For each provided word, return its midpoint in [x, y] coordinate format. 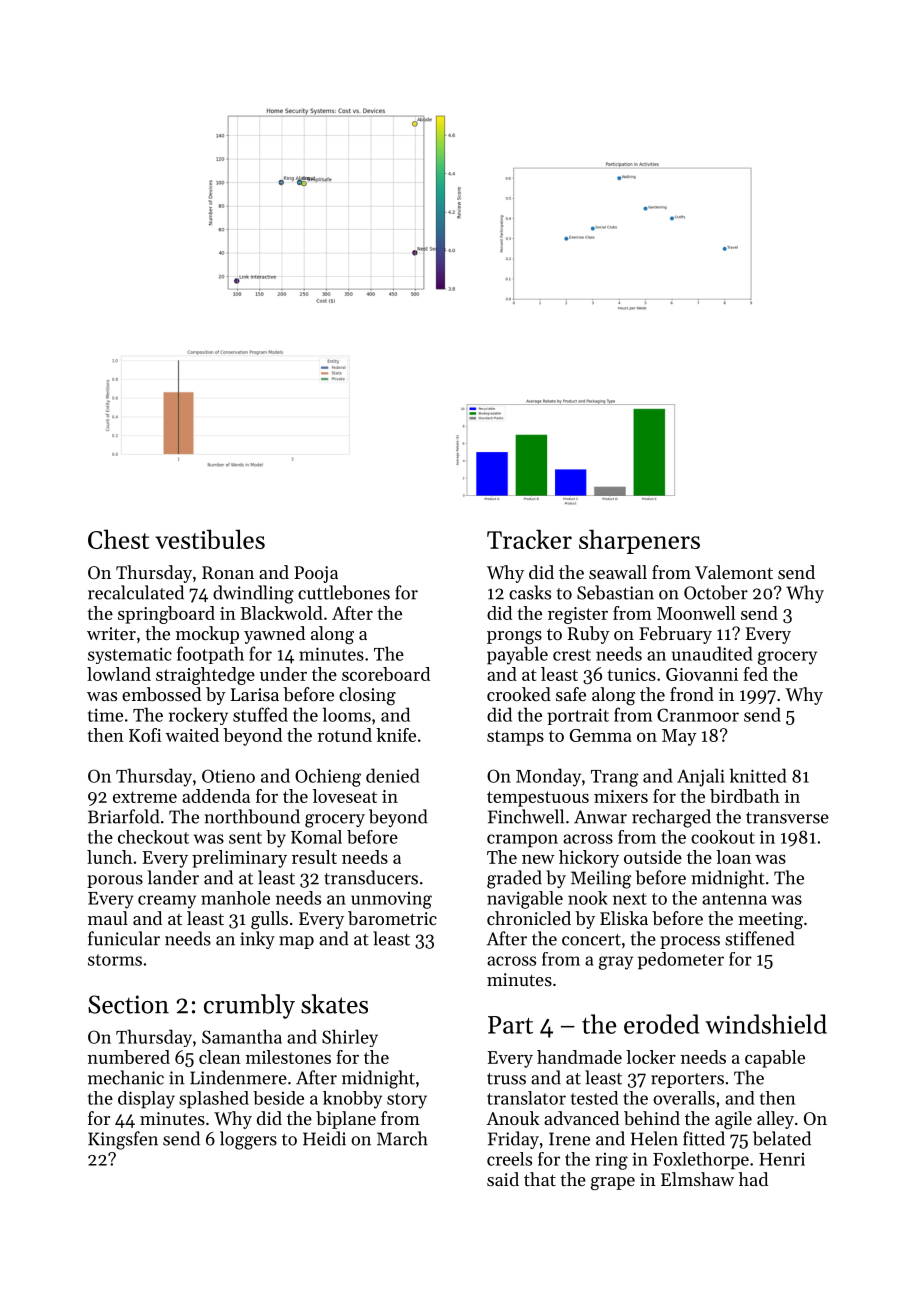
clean [220, 1057]
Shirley [350, 1038]
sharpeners [639, 541]
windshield [766, 1024]
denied [393, 775]
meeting [770, 920]
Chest [118, 539]
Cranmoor [698, 715]
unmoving [391, 900]
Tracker [529, 539]
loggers [248, 1140]
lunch [109, 857]
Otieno [228, 776]
